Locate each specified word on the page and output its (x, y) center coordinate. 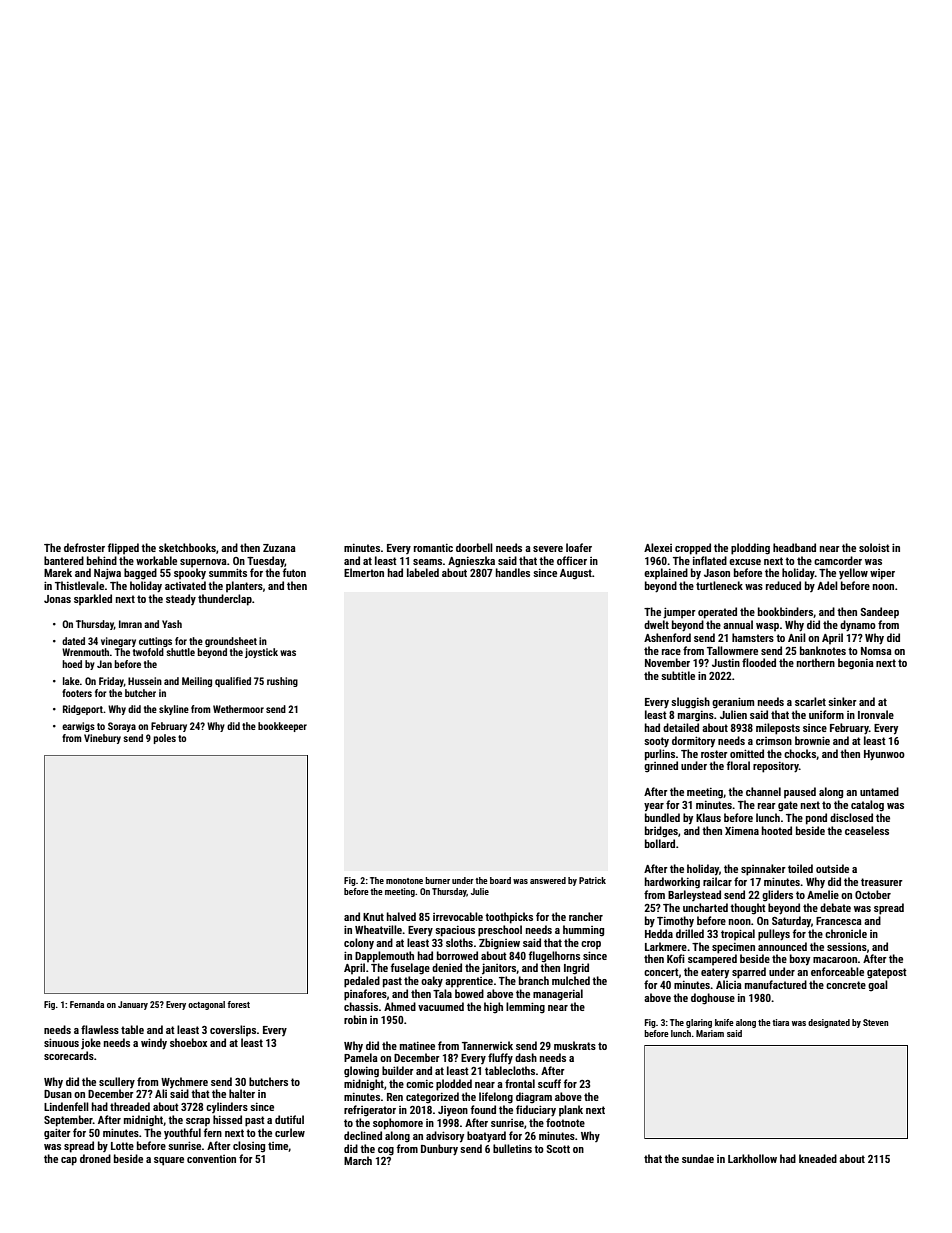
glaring (699, 1023)
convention (211, 1159)
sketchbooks (187, 547)
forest (238, 1004)
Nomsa (876, 651)
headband (794, 547)
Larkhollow (752, 1158)
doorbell (474, 547)
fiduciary (536, 1111)
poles (165, 739)
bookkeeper (282, 727)
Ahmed (400, 1006)
